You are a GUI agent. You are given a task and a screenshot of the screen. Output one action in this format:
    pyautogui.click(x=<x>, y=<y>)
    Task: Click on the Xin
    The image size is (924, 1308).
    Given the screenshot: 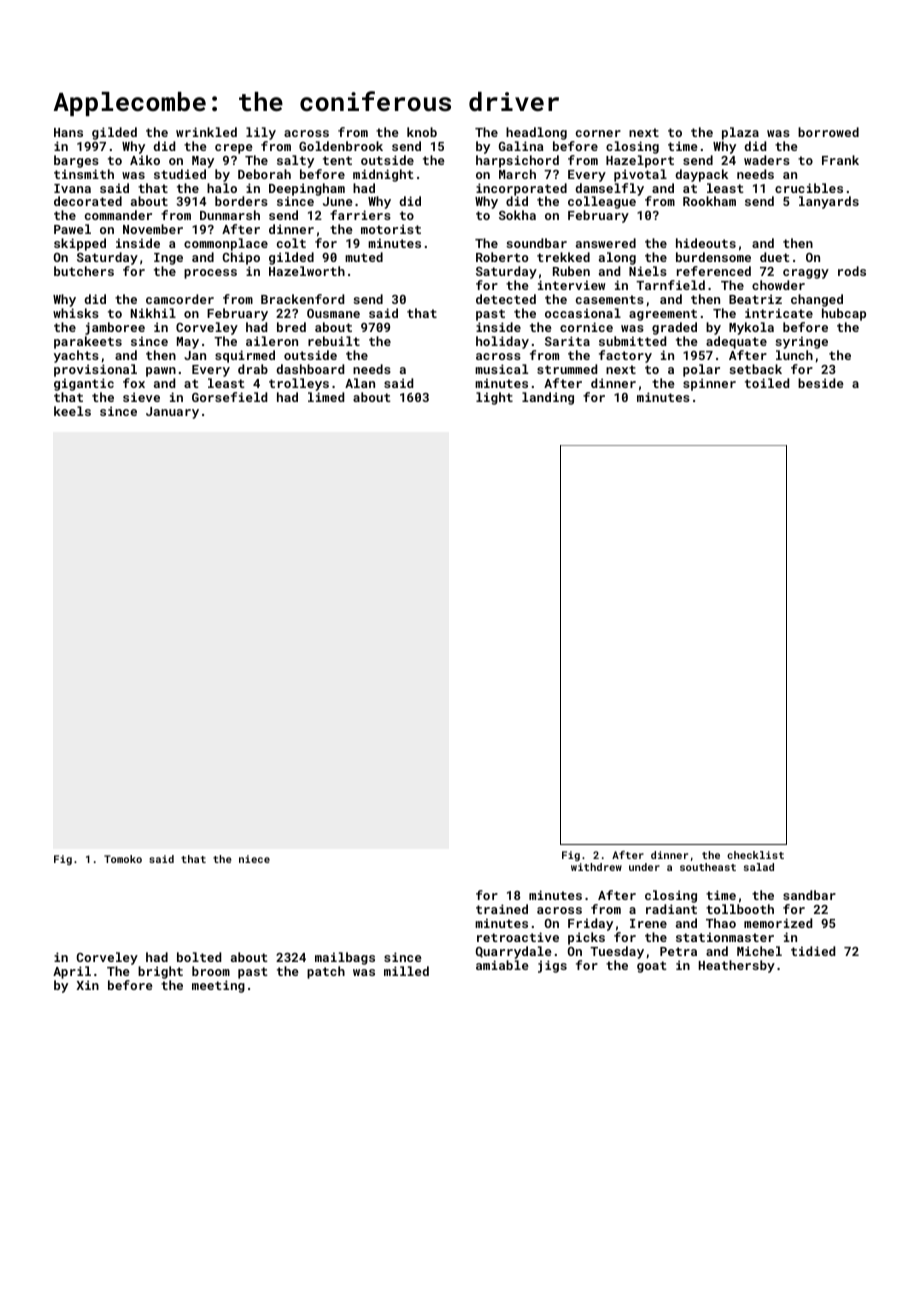 What is the action you would take?
    pyautogui.click(x=87, y=985)
